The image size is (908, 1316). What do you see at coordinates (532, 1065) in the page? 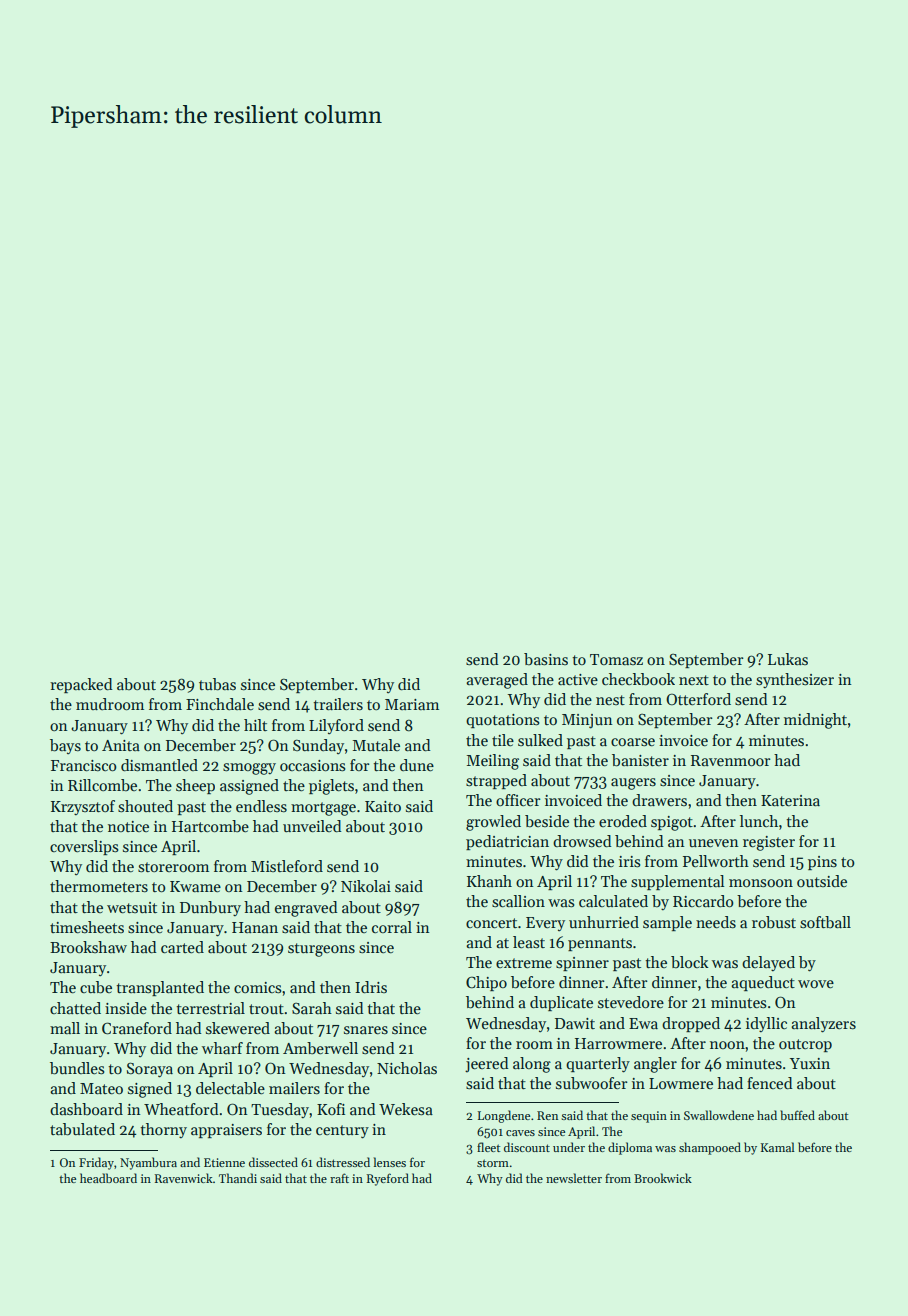
I see `along` at bounding box center [532, 1065].
